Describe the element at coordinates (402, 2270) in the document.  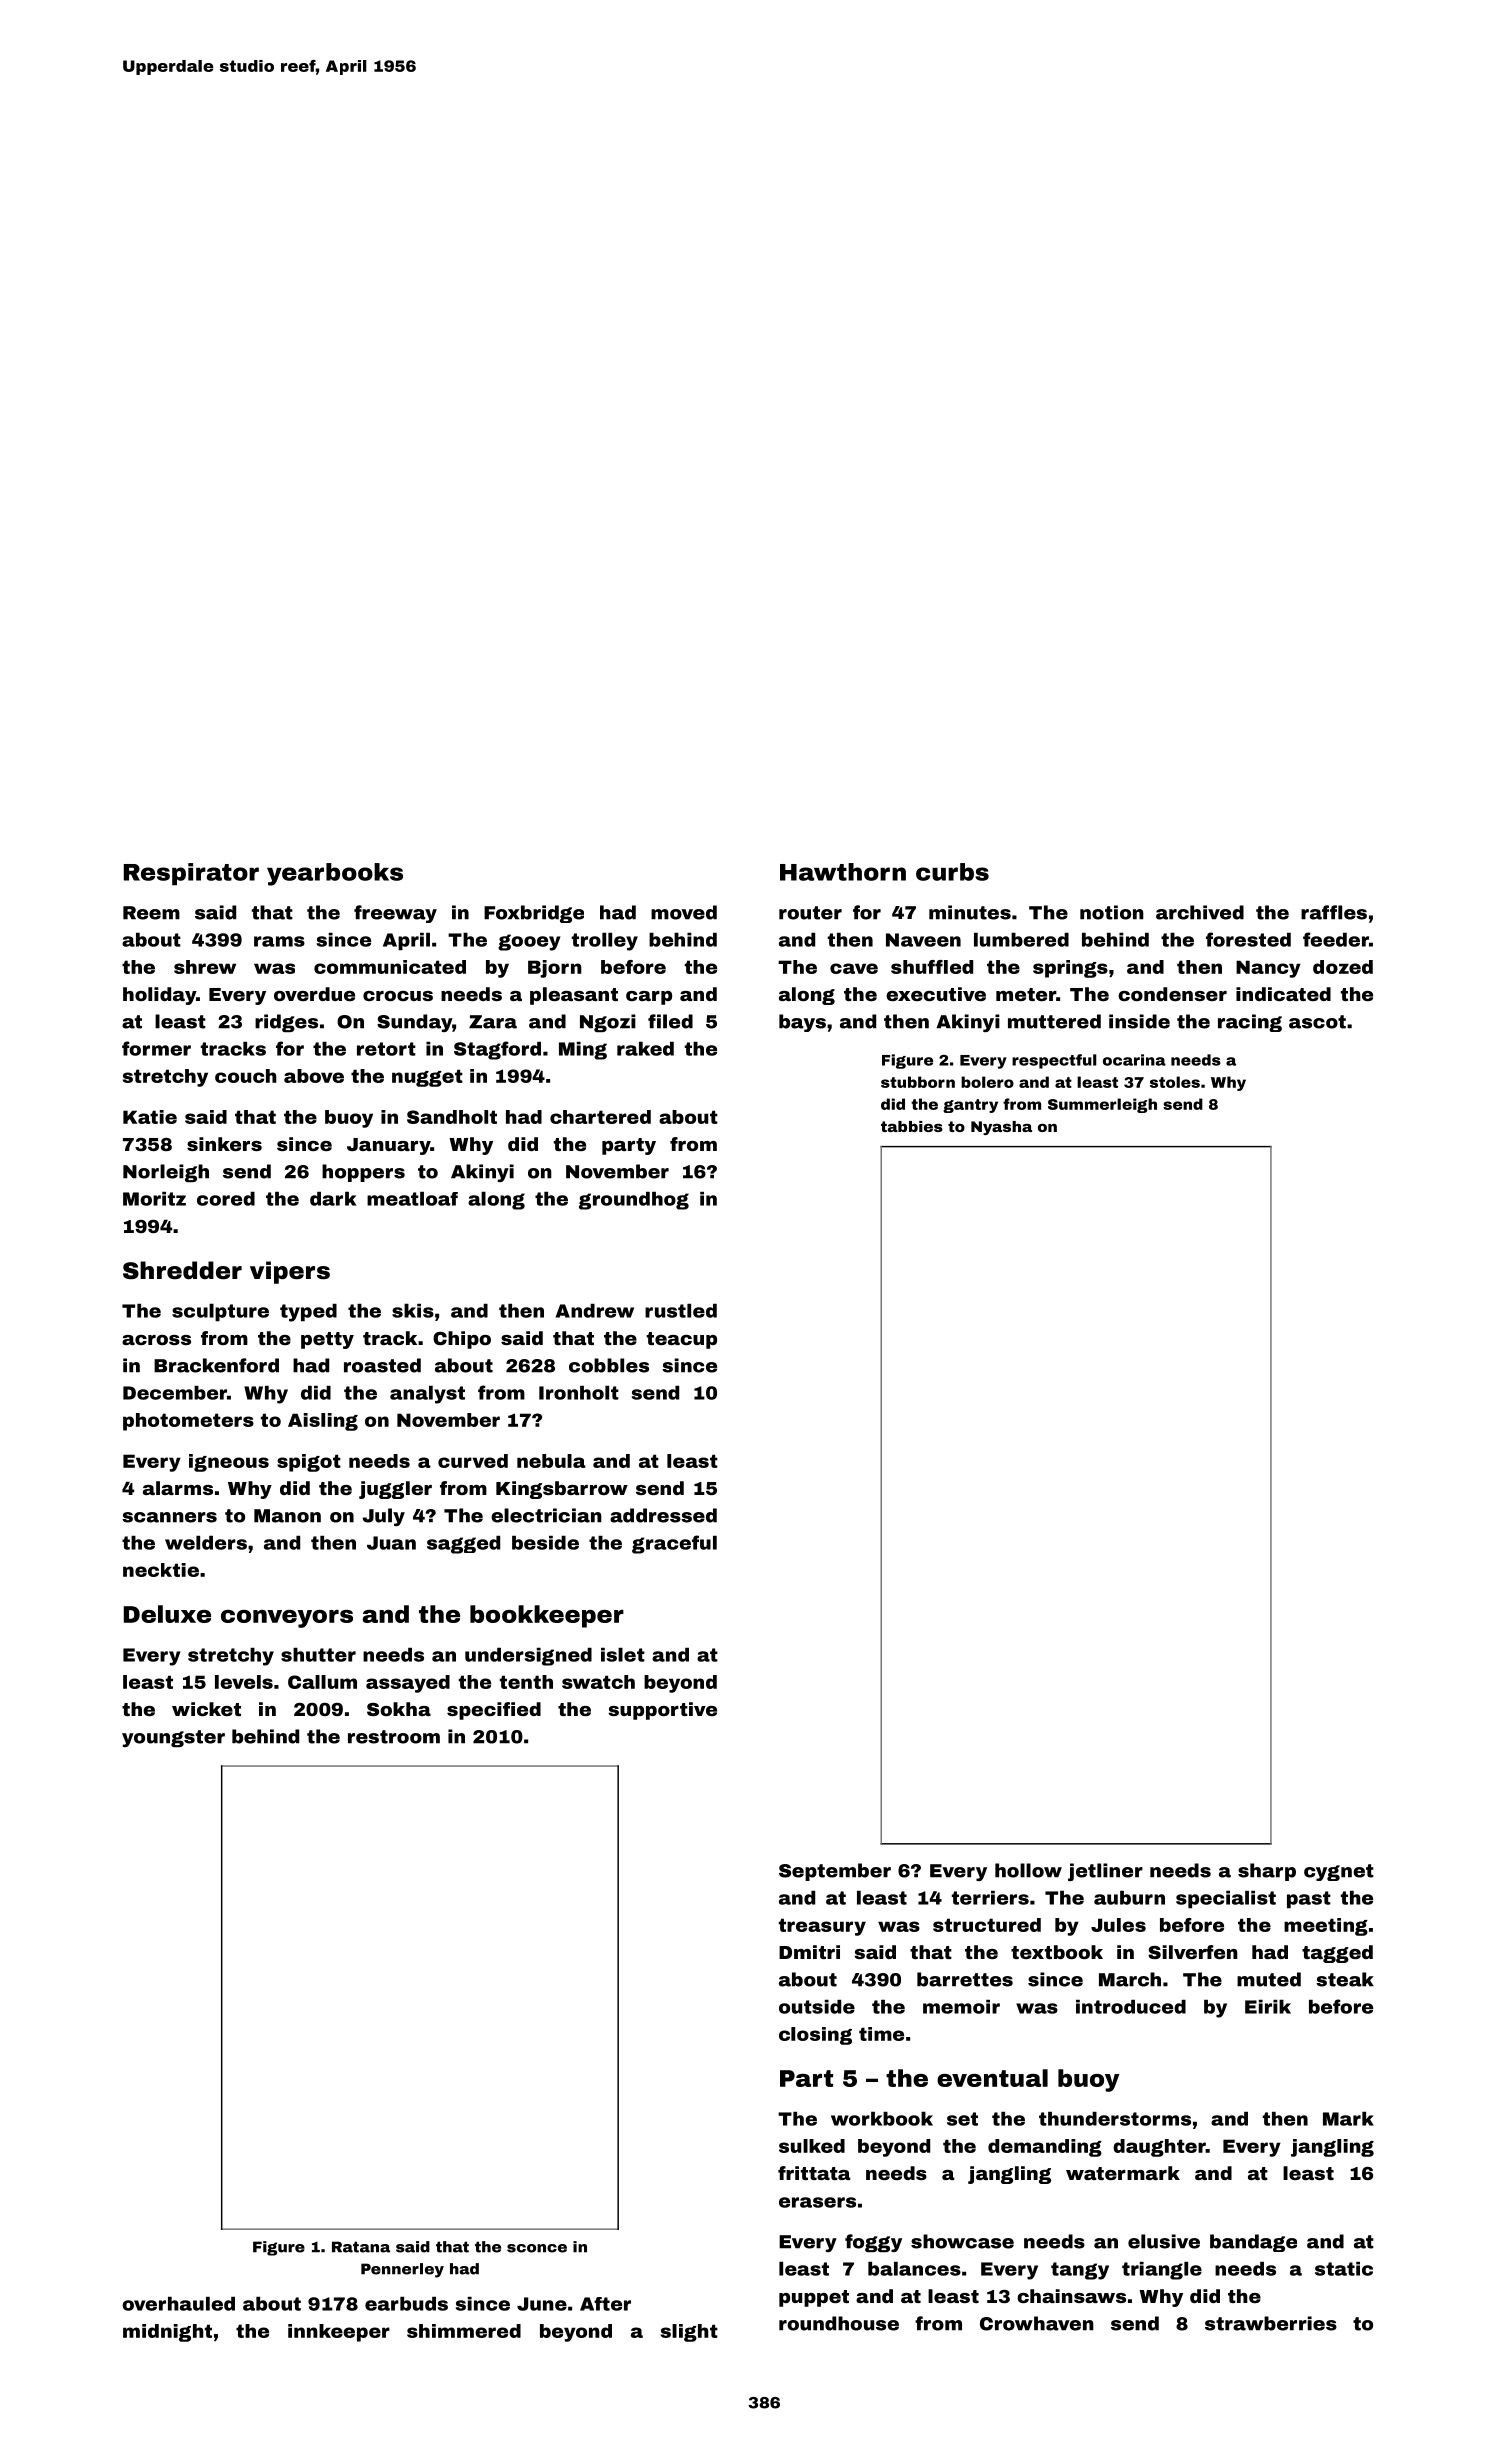
I see `Pennerley` at that location.
